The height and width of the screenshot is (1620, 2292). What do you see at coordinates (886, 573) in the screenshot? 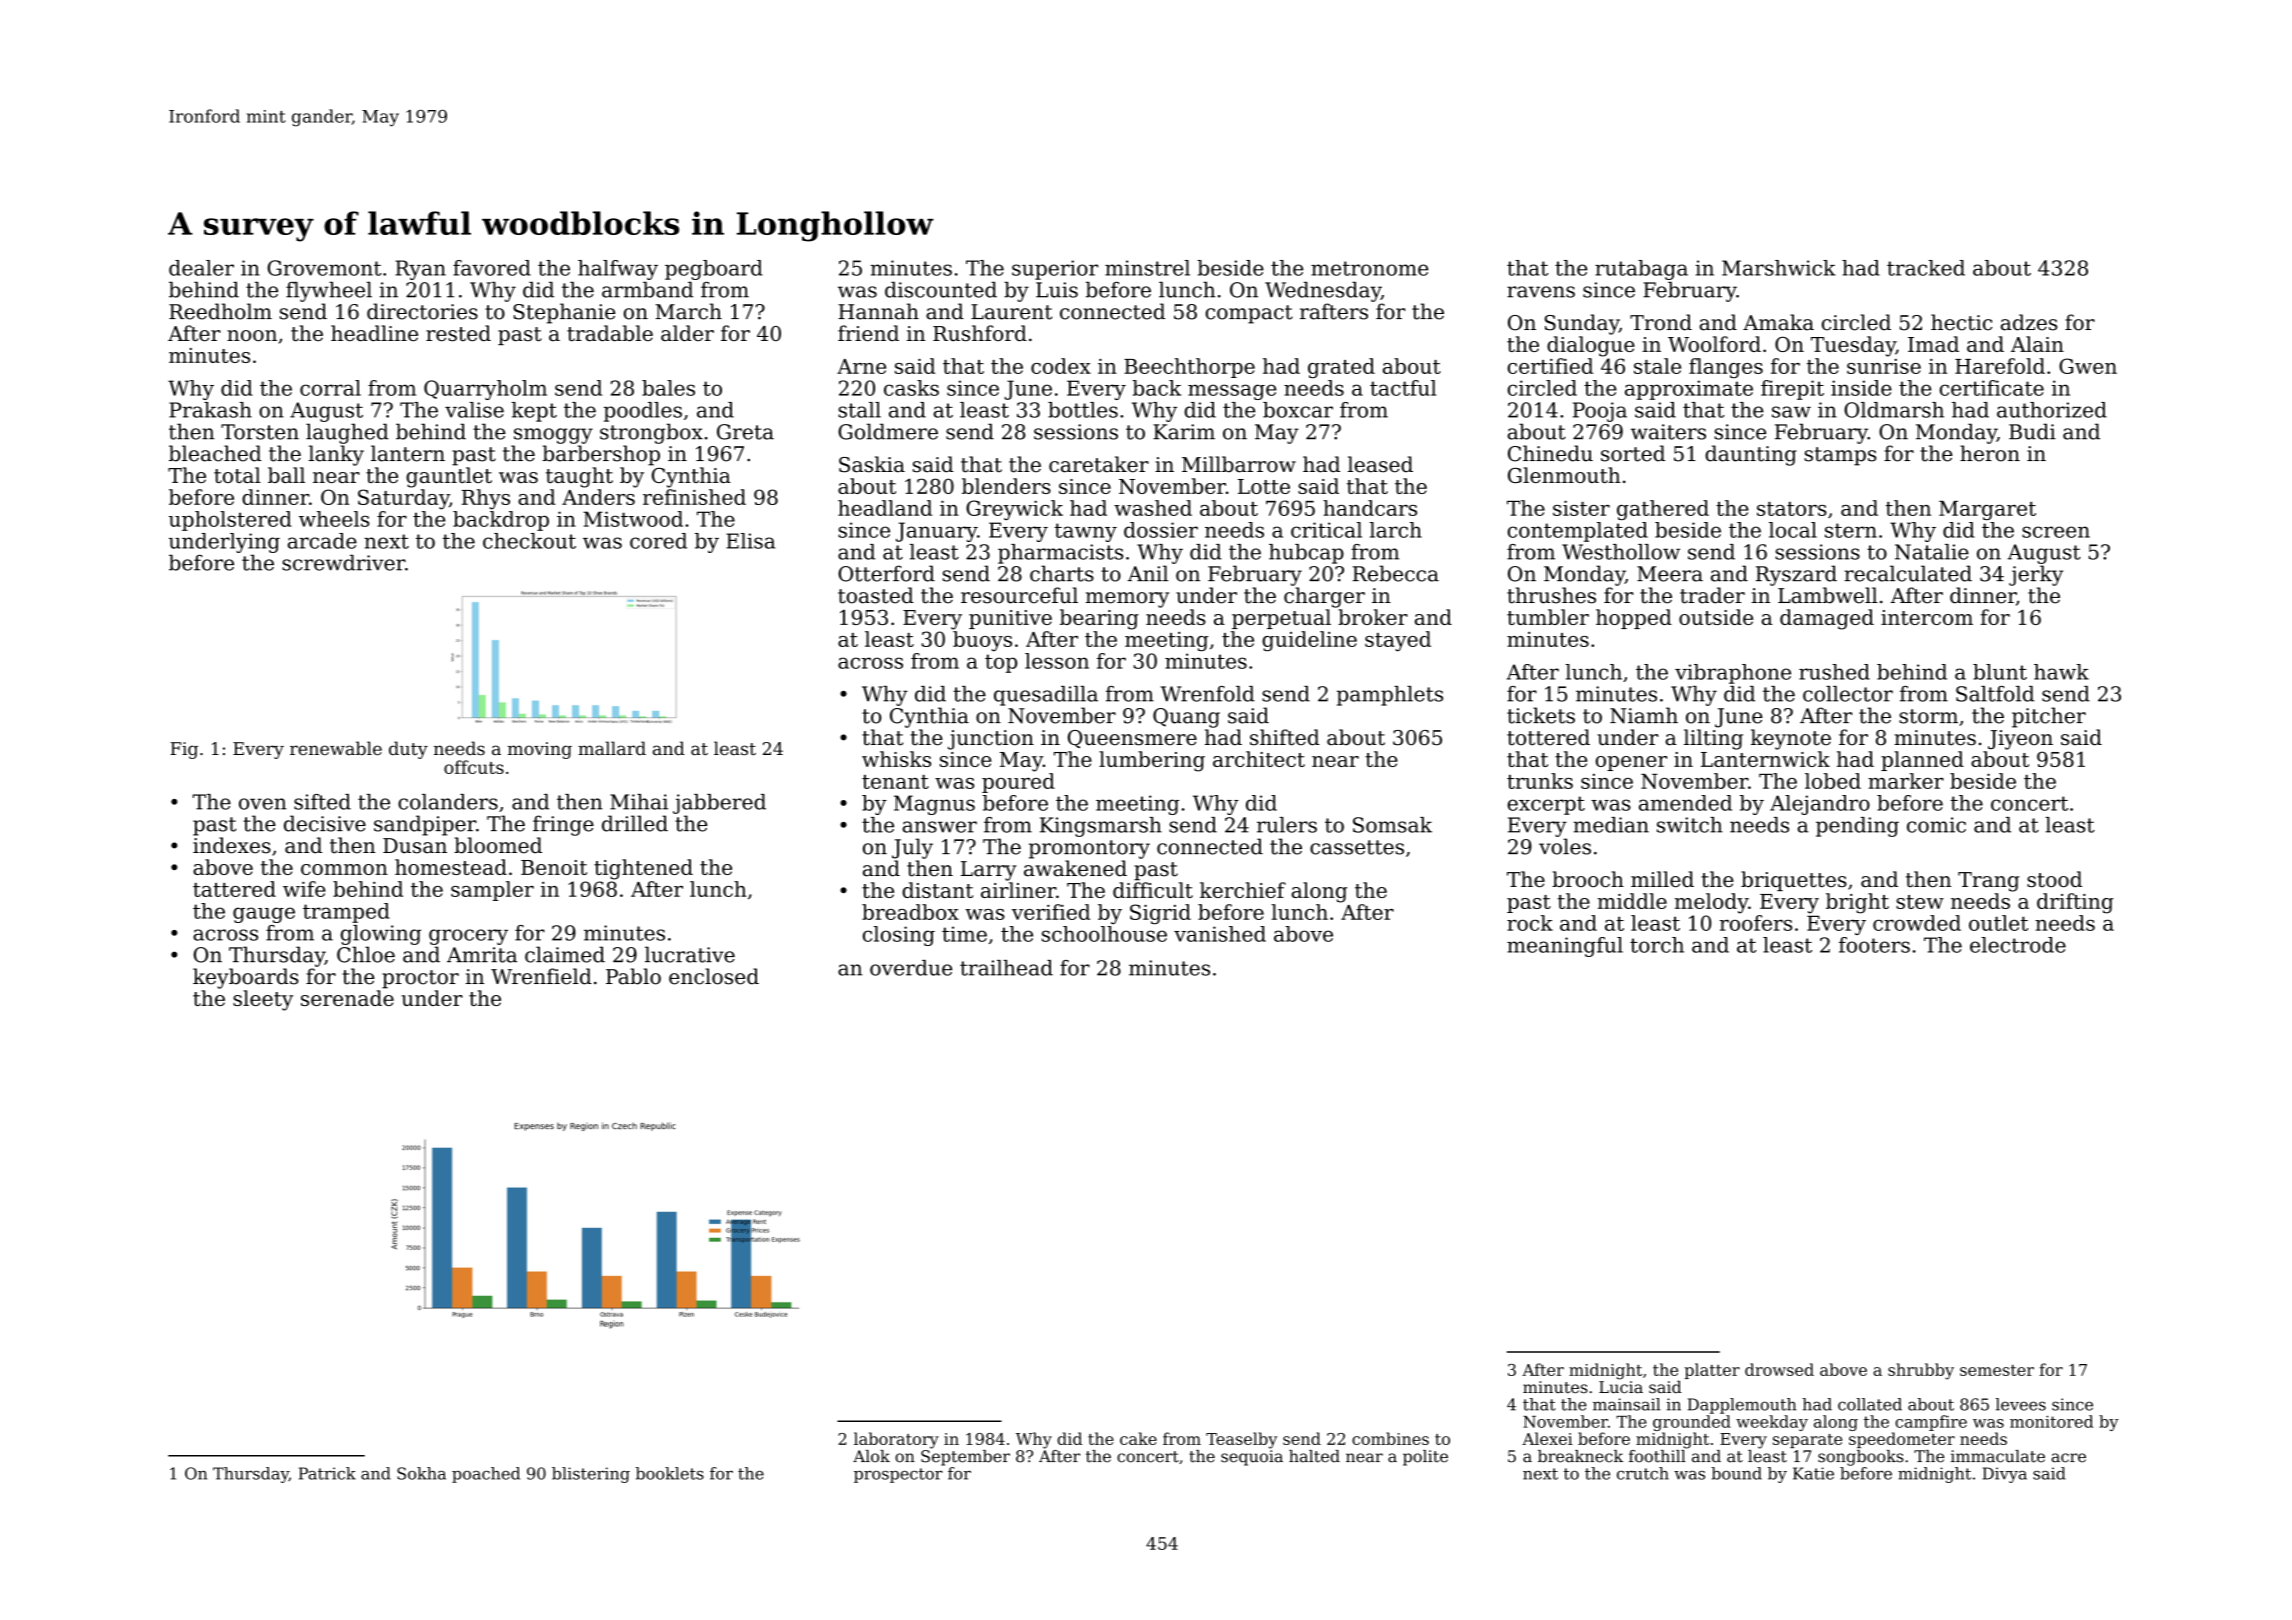
I see `Otterford` at bounding box center [886, 573].
